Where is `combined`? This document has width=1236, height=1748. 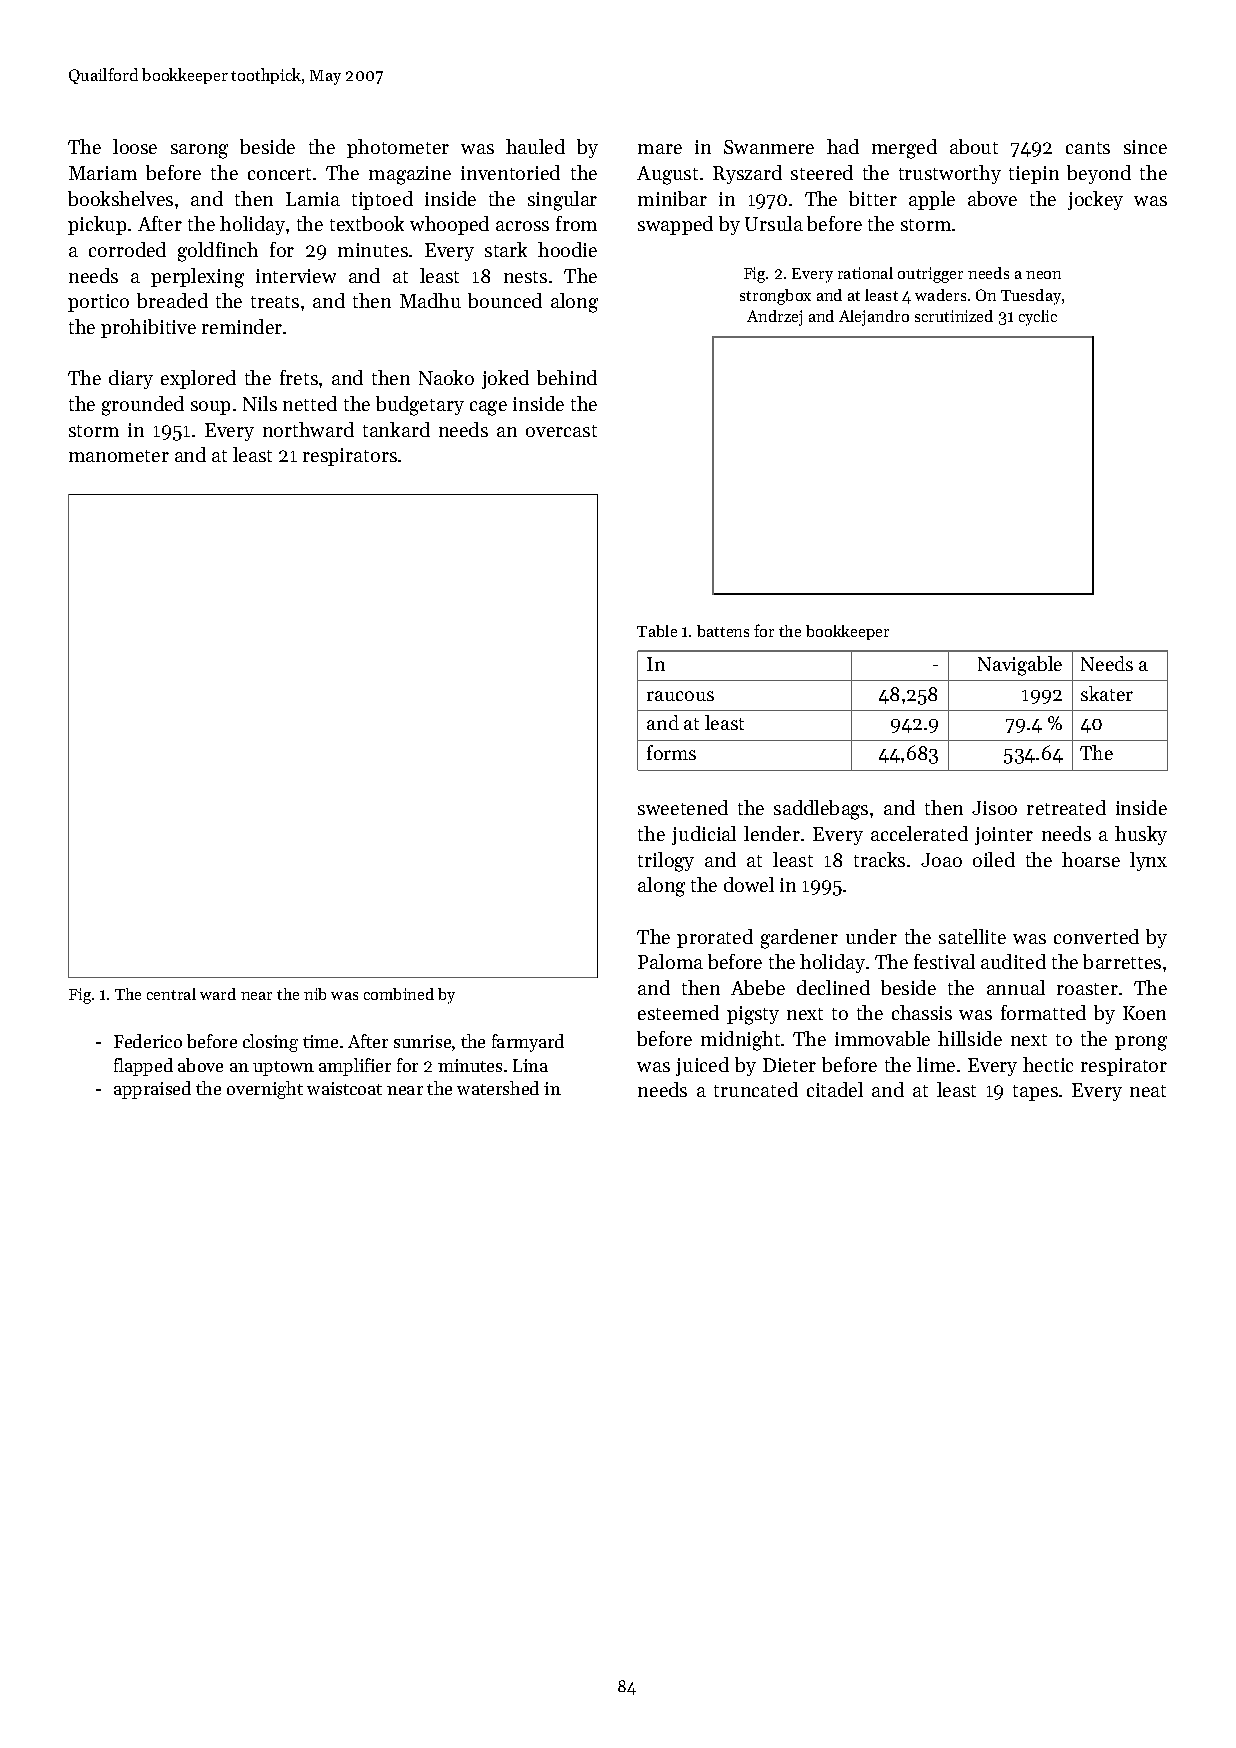 combined is located at coordinates (399, 994).
